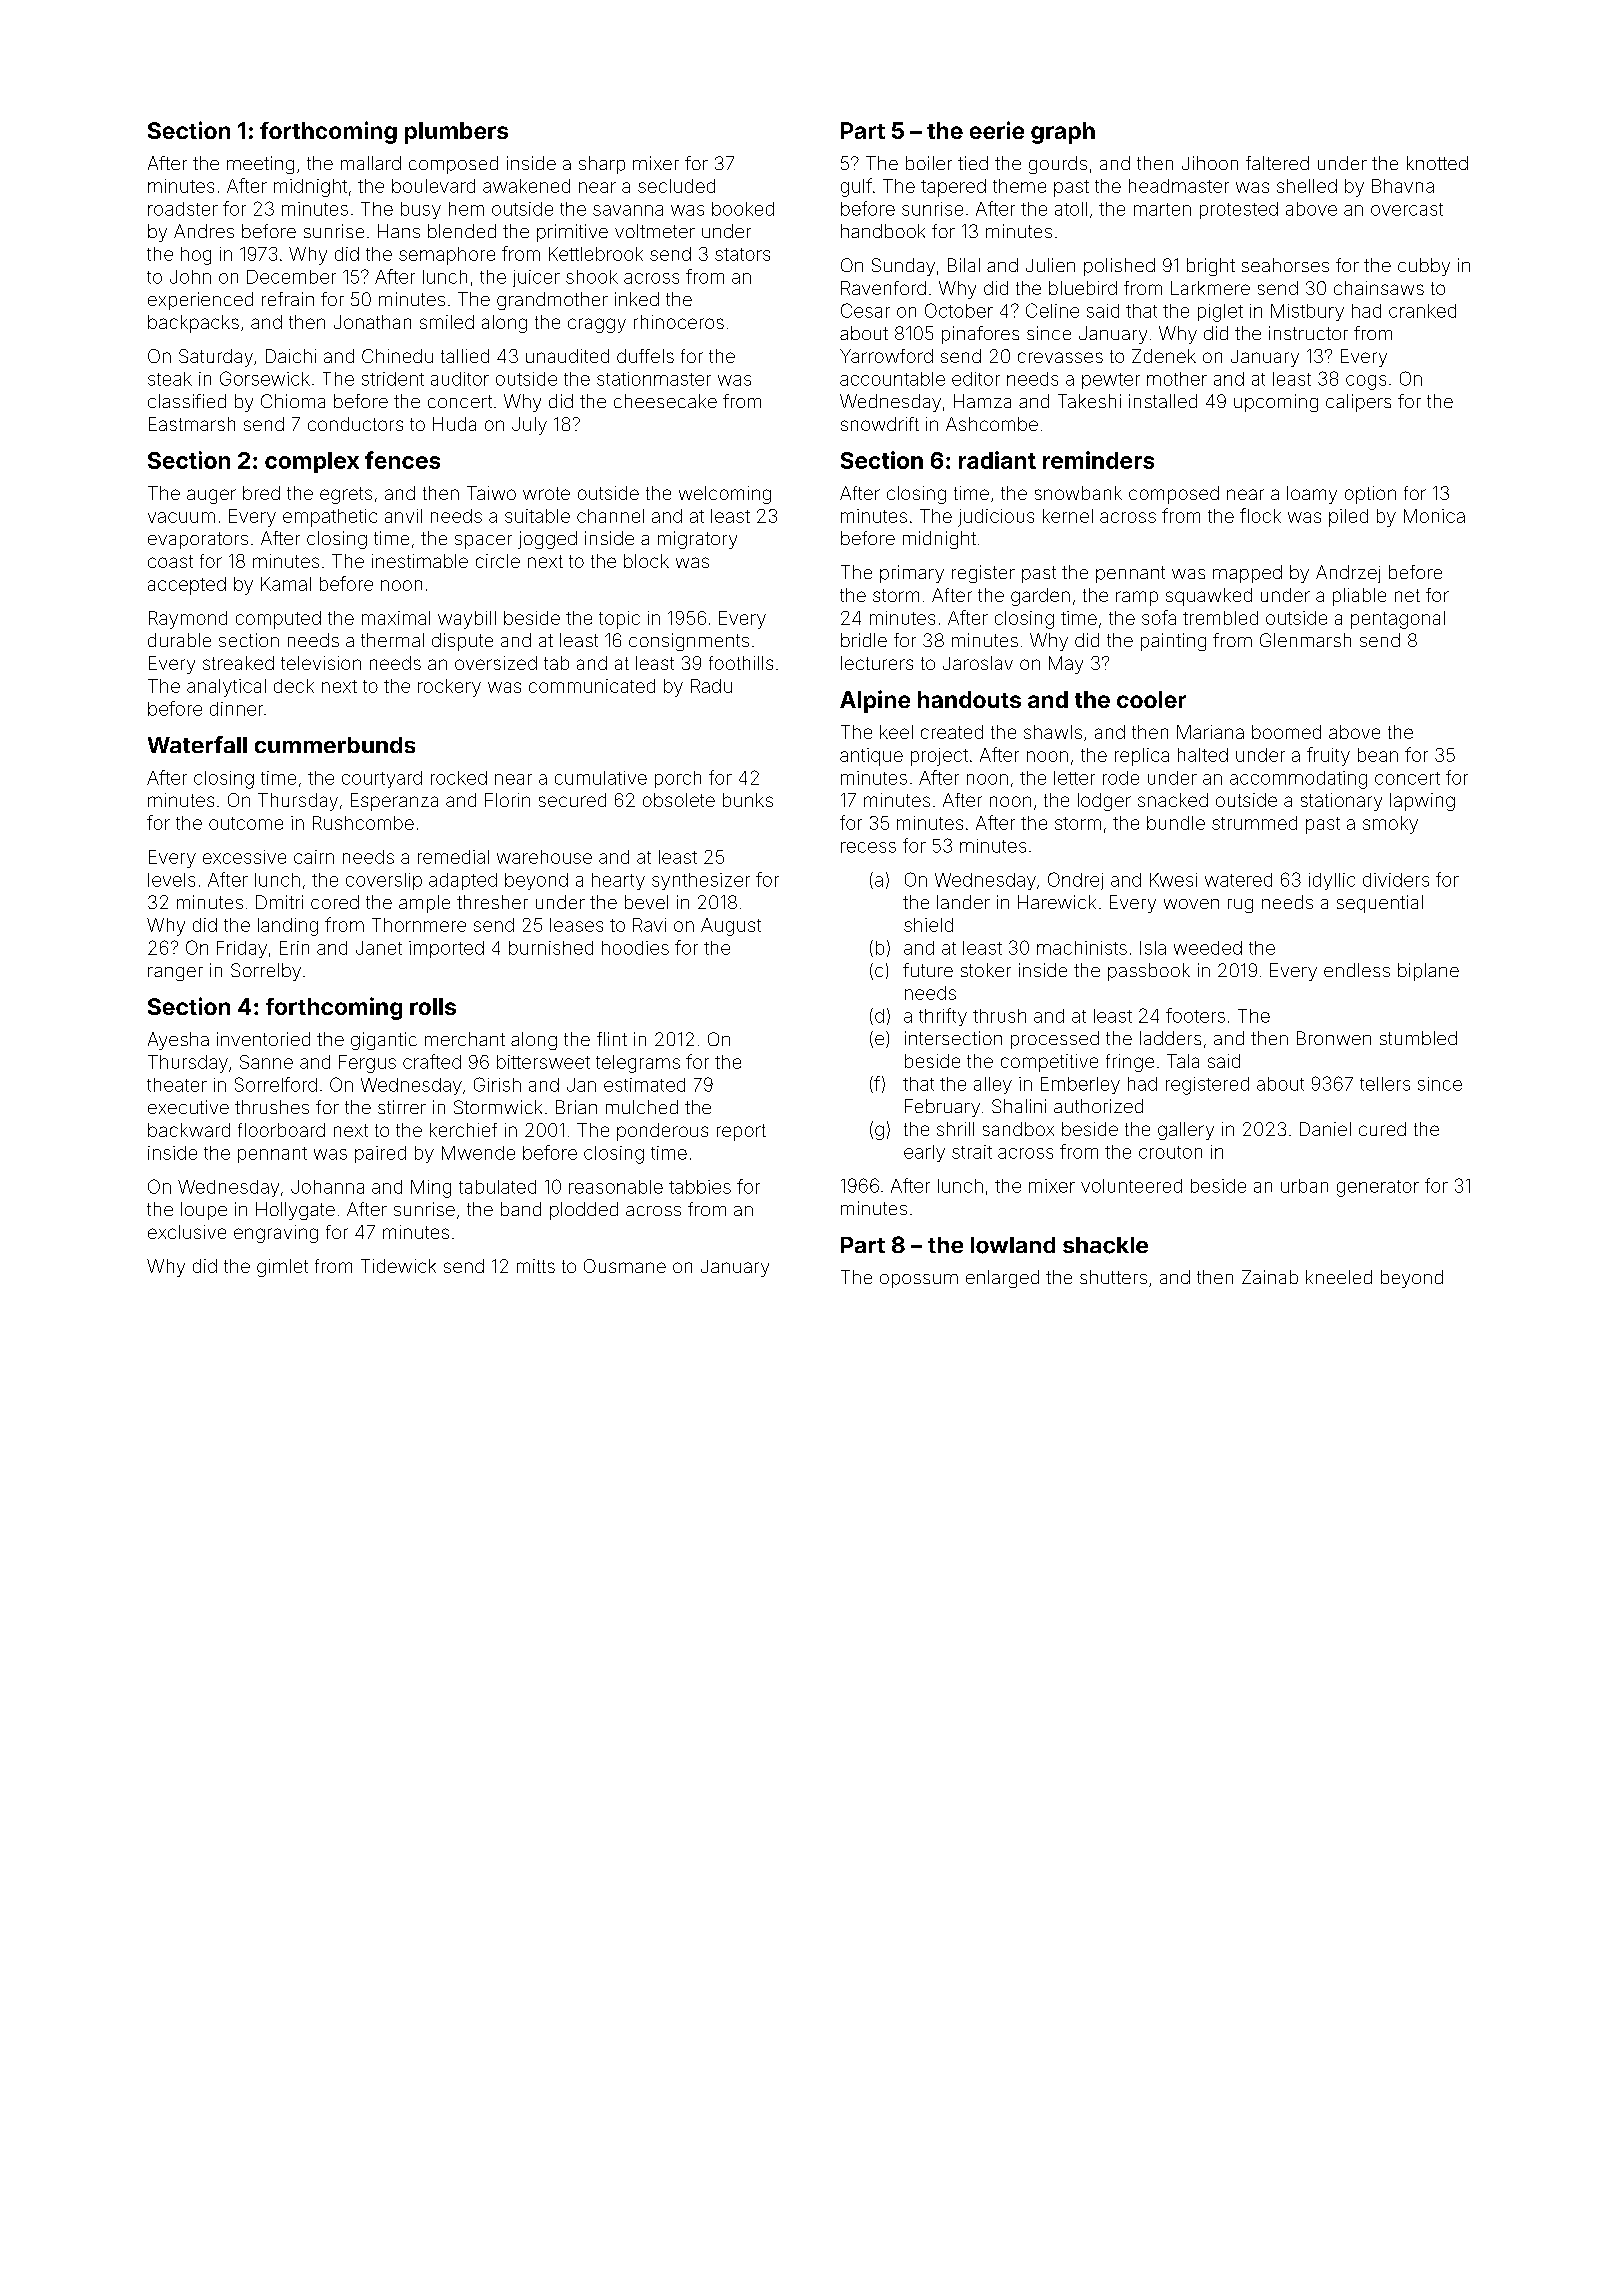 The image size is (1620, 2292). Describe the element at coordinates (398, 1266) in the screenshot. I see `Tidewick` at that location.
